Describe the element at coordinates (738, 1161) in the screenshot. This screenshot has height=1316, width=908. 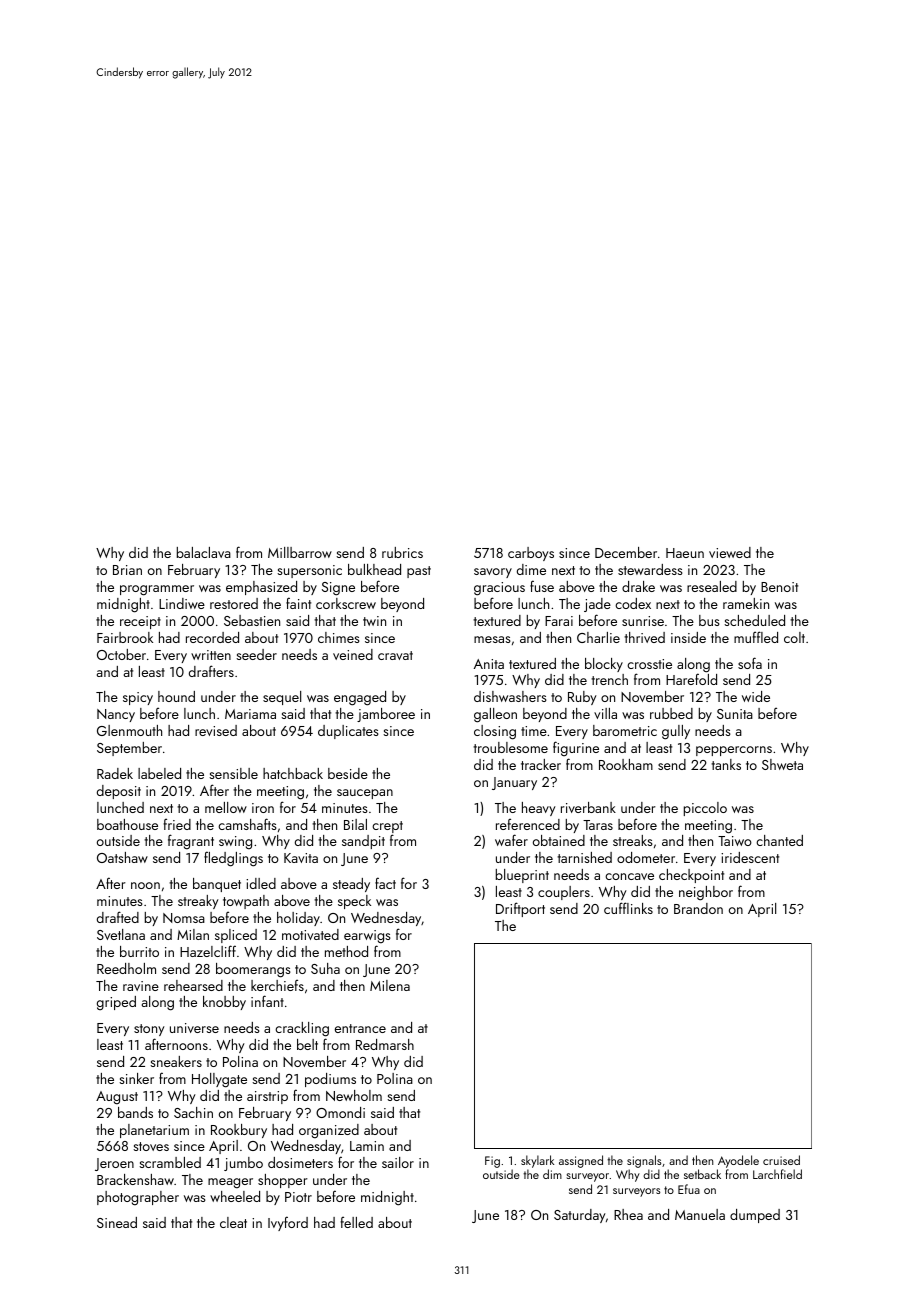
I see `Ayodele` at that location.
